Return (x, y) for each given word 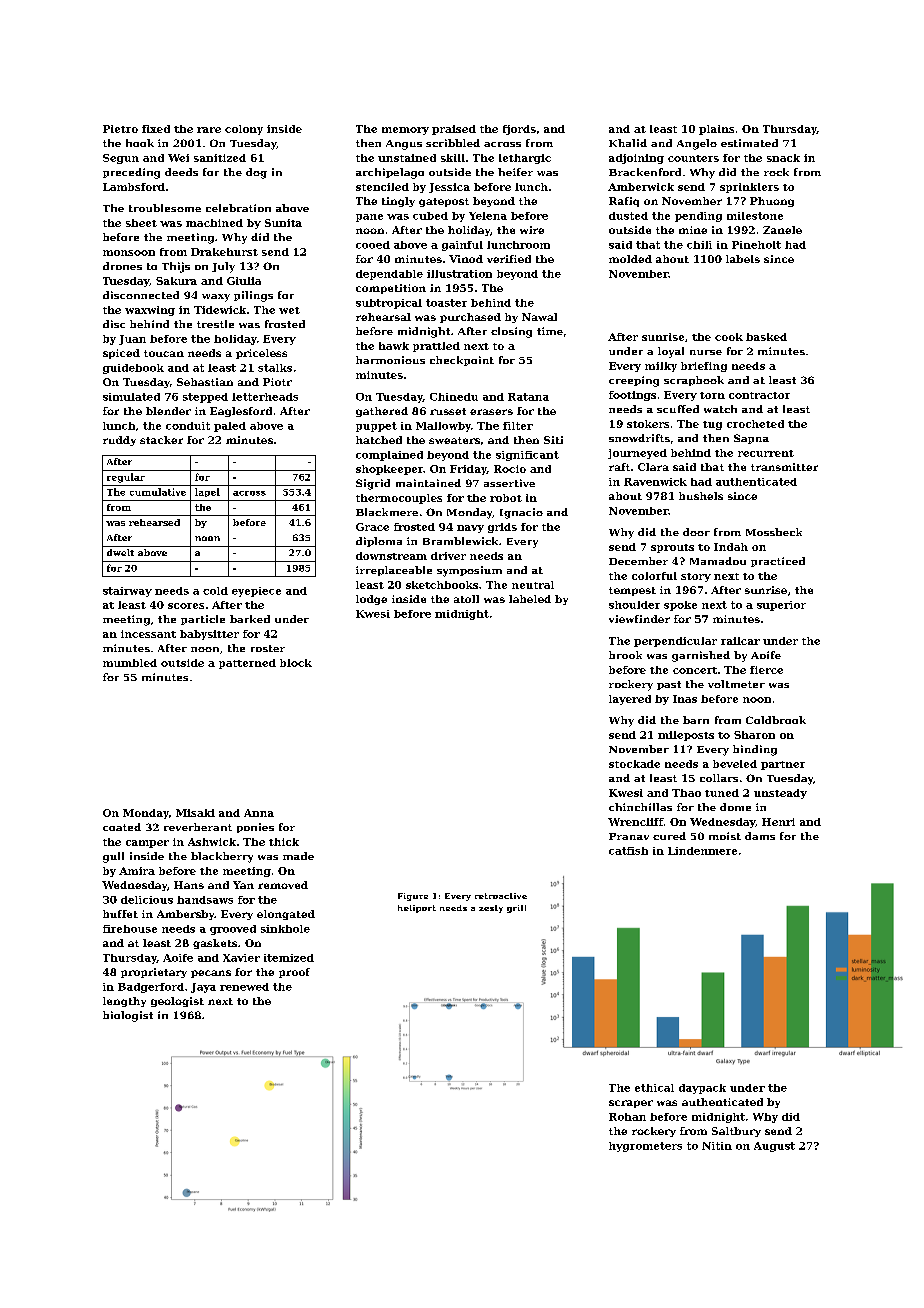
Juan (132, 340)
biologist (128, 1016)
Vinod (466, 259)
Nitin (717, 1146)
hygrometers (645, 1147)
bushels (701, 496)
